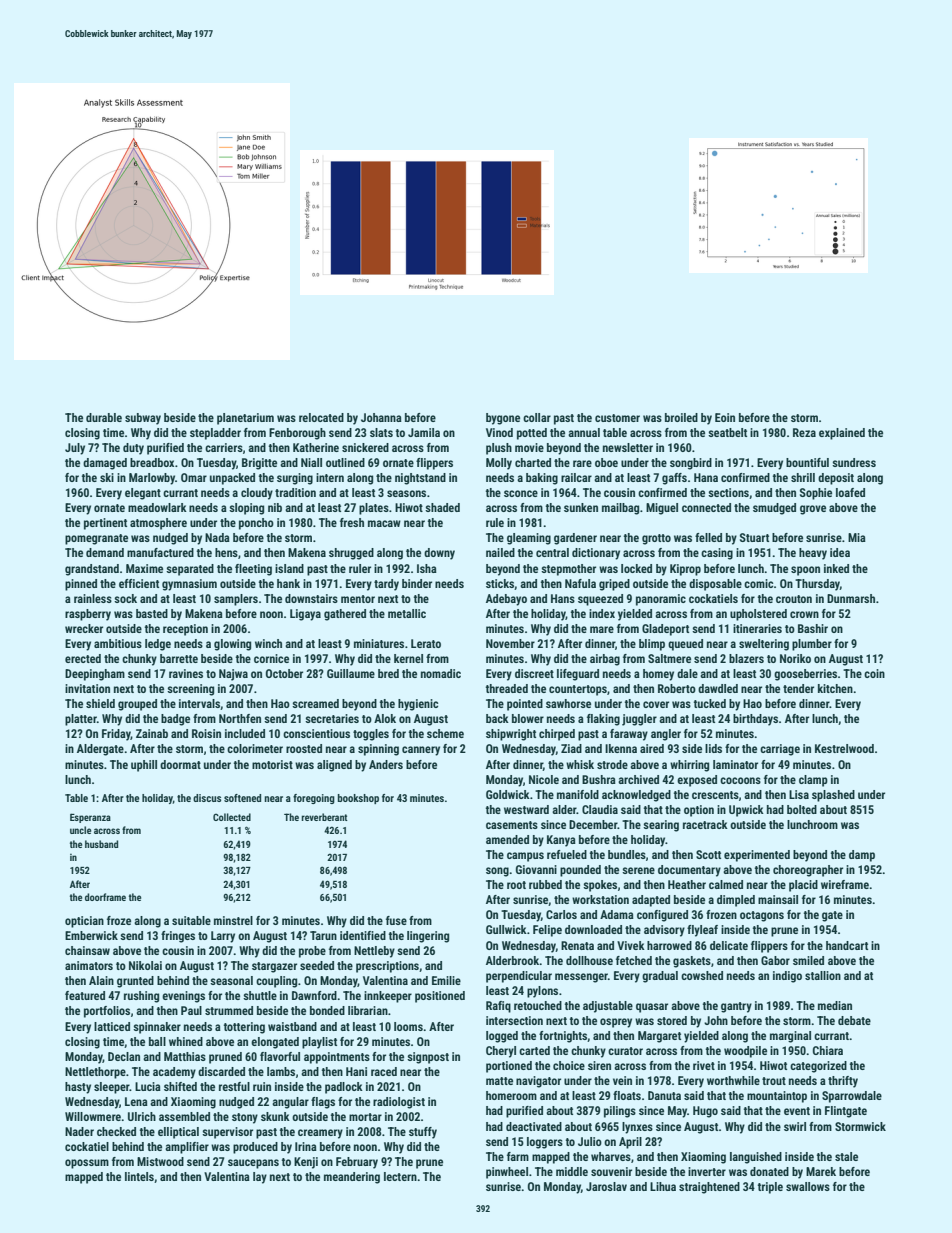 This screenshot has width=952, height=1233. What do you see at coordinates (842, 434) in the screenshot?
I see `explained` at bounding box center [842, 434].
